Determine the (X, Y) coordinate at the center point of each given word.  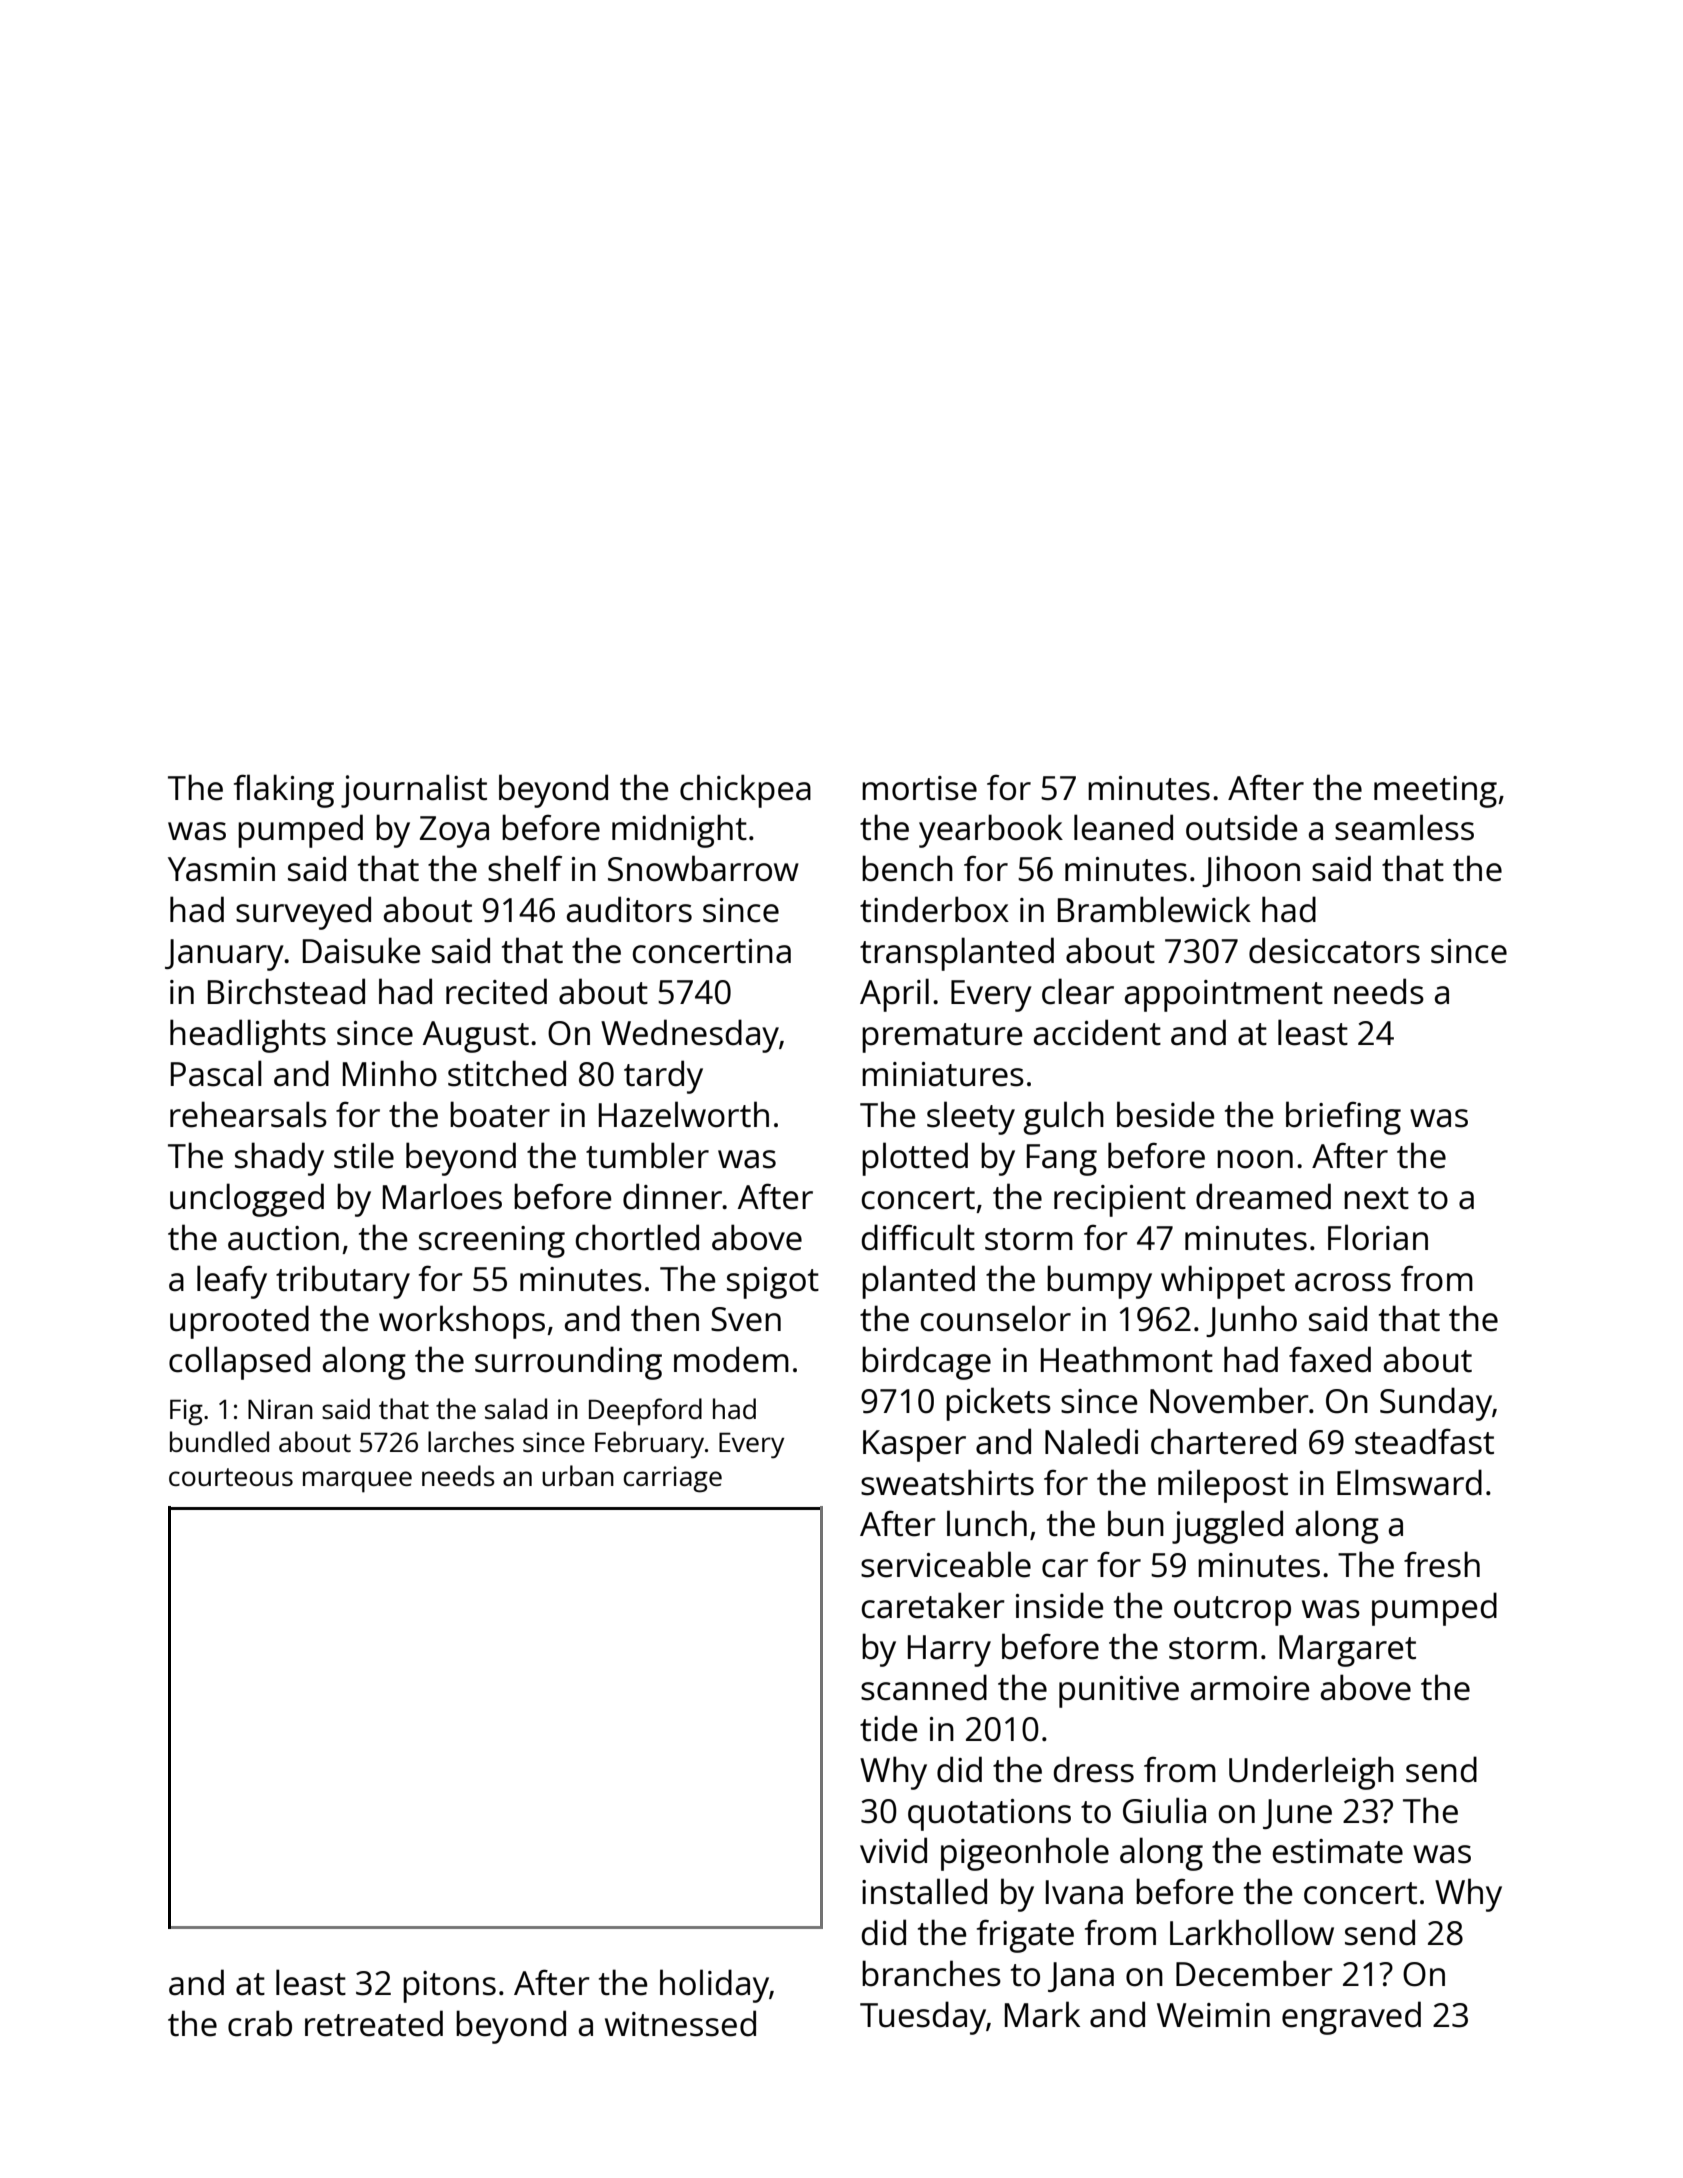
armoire (1250, 1688)
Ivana (1084, 1892)
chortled (637, 1237)
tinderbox (934, 909)
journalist (414, 791)
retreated (374, 2023)
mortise (919, 788)
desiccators (1334, 950)
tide (888, 1728)
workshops (462, 1322)
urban (578, 1475)
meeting (1435, 792)
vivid (893, 1850)
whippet (1223, 1282)
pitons (449, 1987)
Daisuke (361, 950)
